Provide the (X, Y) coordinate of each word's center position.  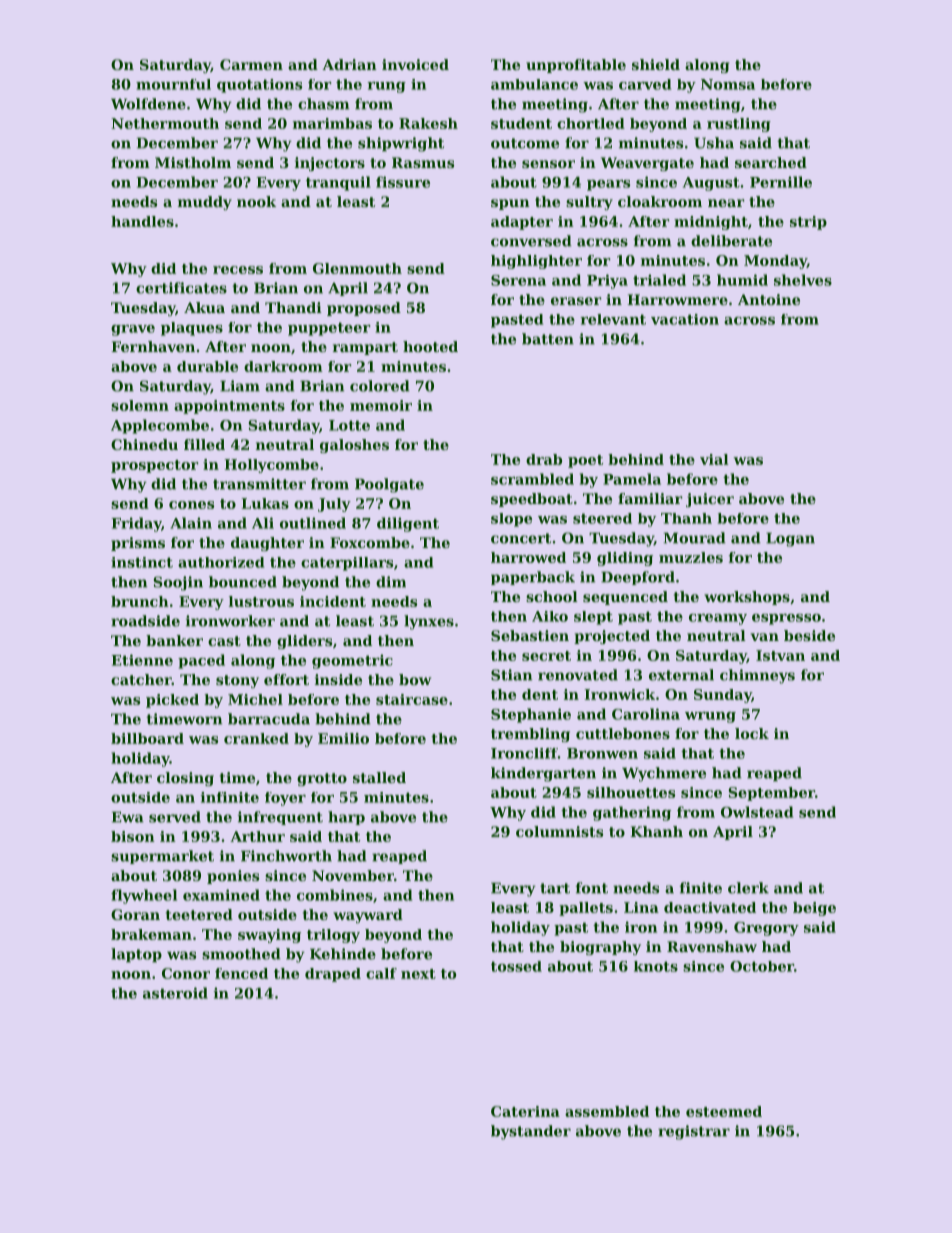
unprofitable (576, 66)
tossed (516, 966)
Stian (511, 675)
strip (808, 223)
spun (510, 204)
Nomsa (728, 84)
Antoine (769, 299)
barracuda (269, 719)
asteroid (175, 993)
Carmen (251, 64)
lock (752, 733)
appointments (229, 407)
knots (656, 966)
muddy (205, 203)
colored (380, 386)
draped (333, 975)
